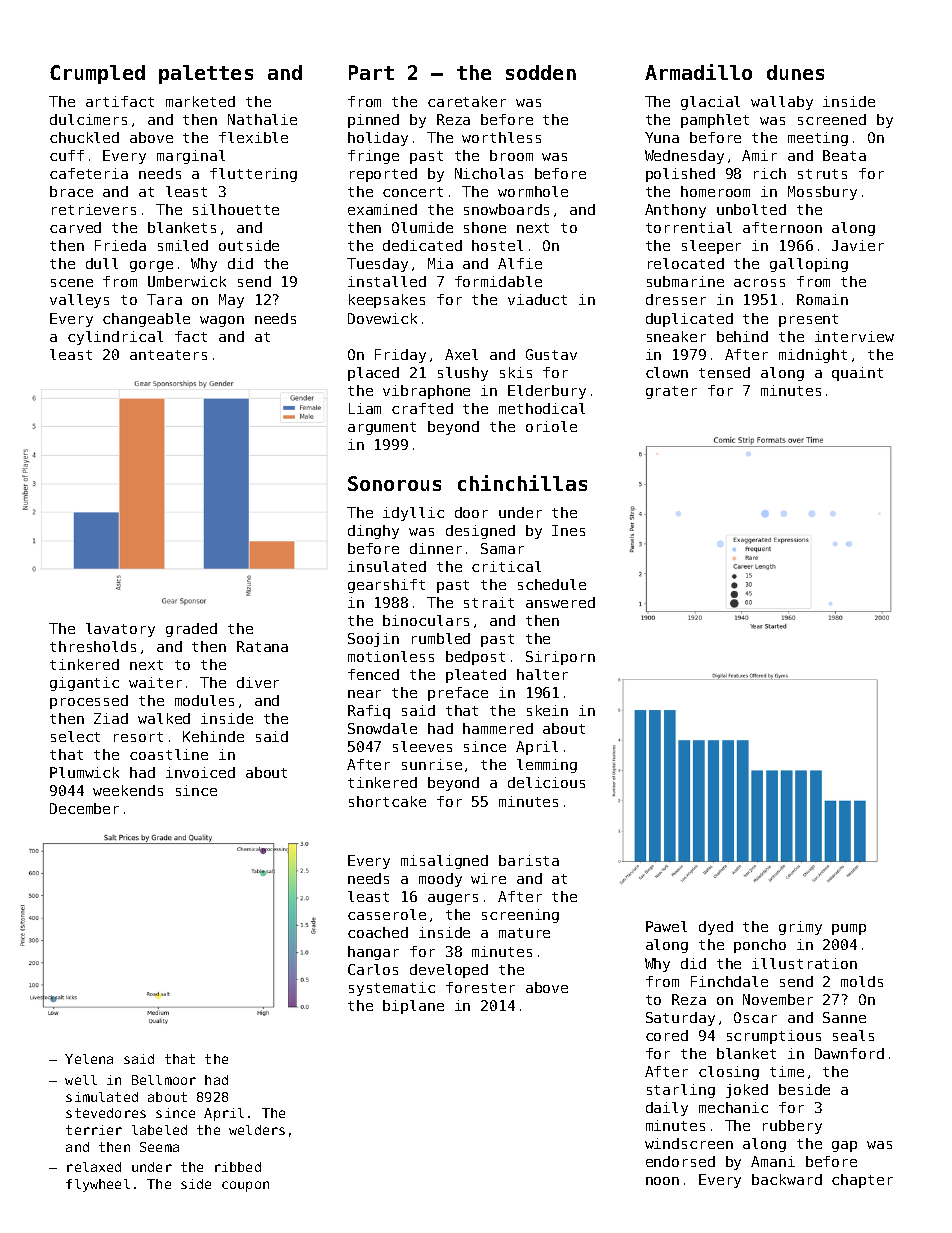  What do you see at coordinates (120, 630) in the image?
I see `lavatory` at bounding box center [120, 630].
